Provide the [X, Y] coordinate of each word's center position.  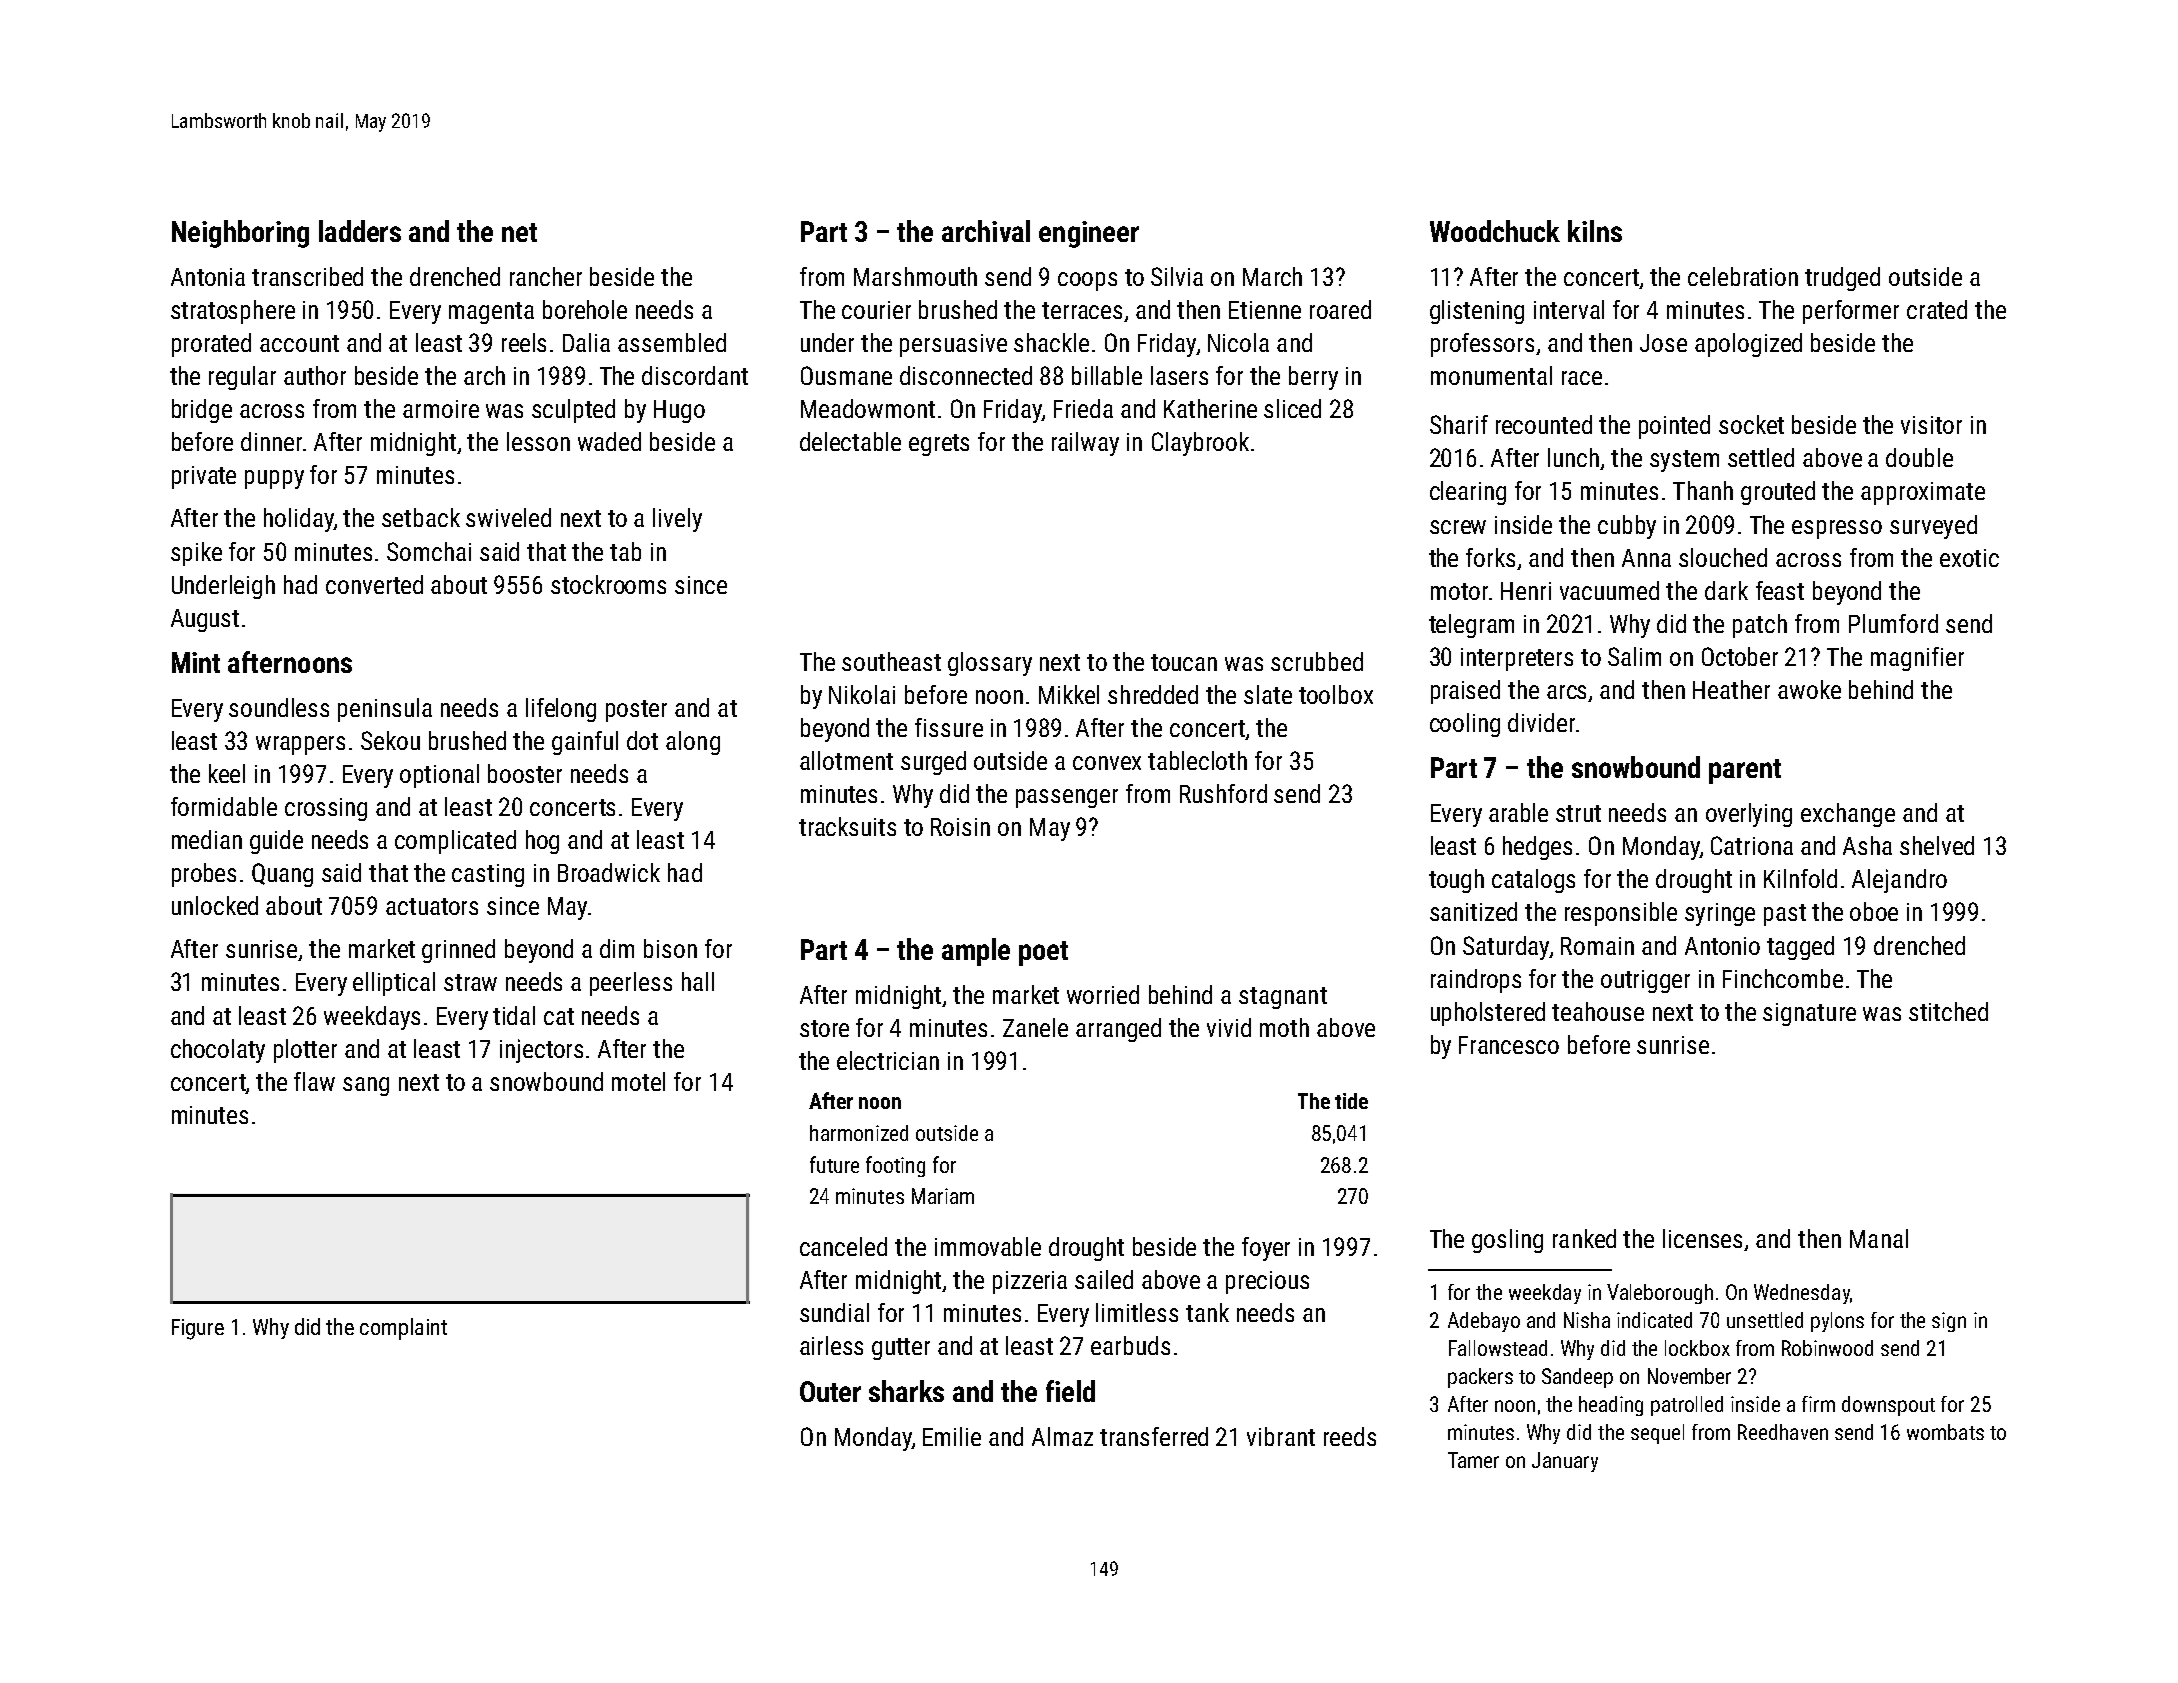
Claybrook [1200, 444]
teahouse [1598, 1011]
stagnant [1283, 998]
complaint [403, 1329]
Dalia [586, 342]
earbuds [1130, 1345]
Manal [1879, 1238]
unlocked [215, 905]
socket [1751, 424]
